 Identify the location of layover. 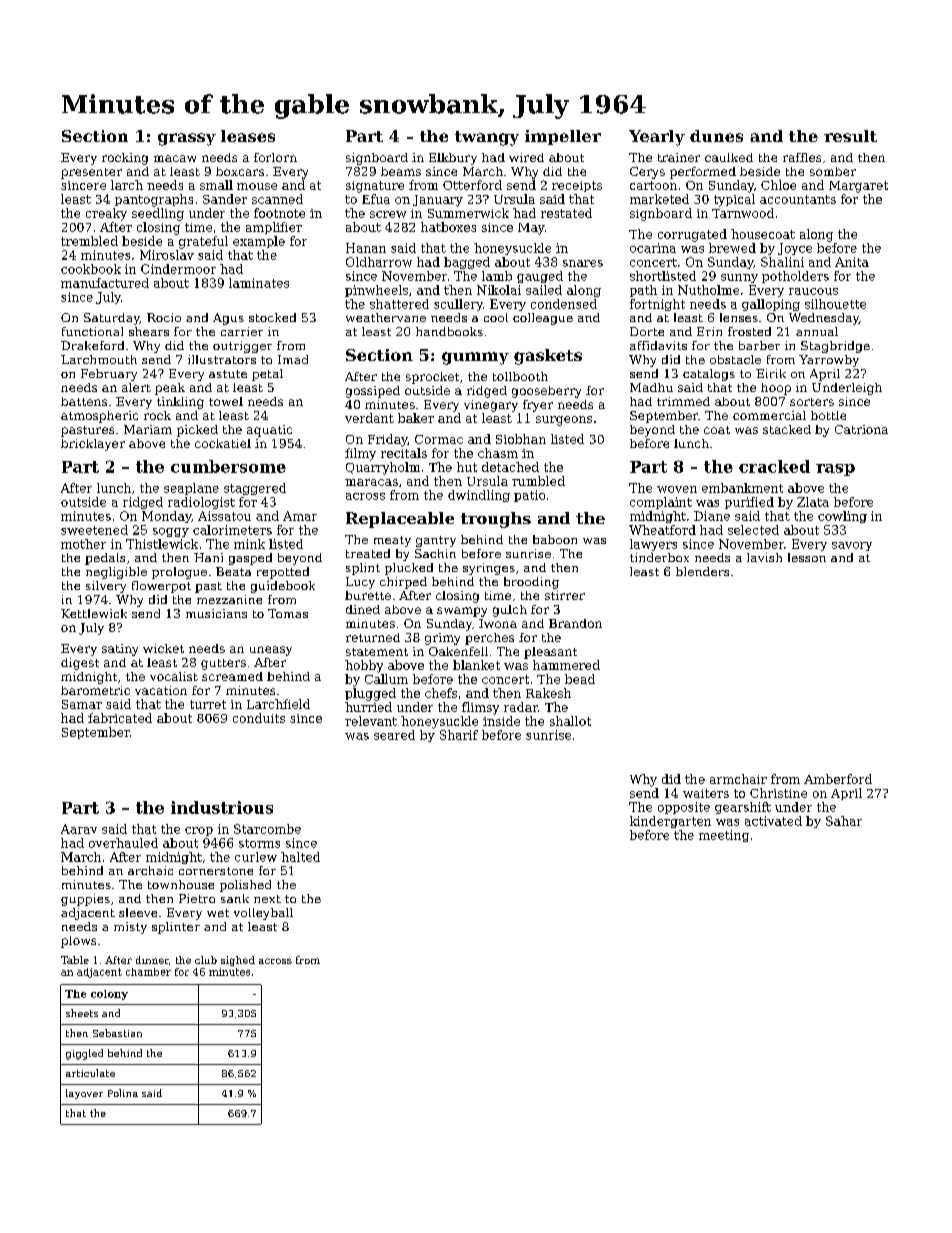
(84, 1094).
